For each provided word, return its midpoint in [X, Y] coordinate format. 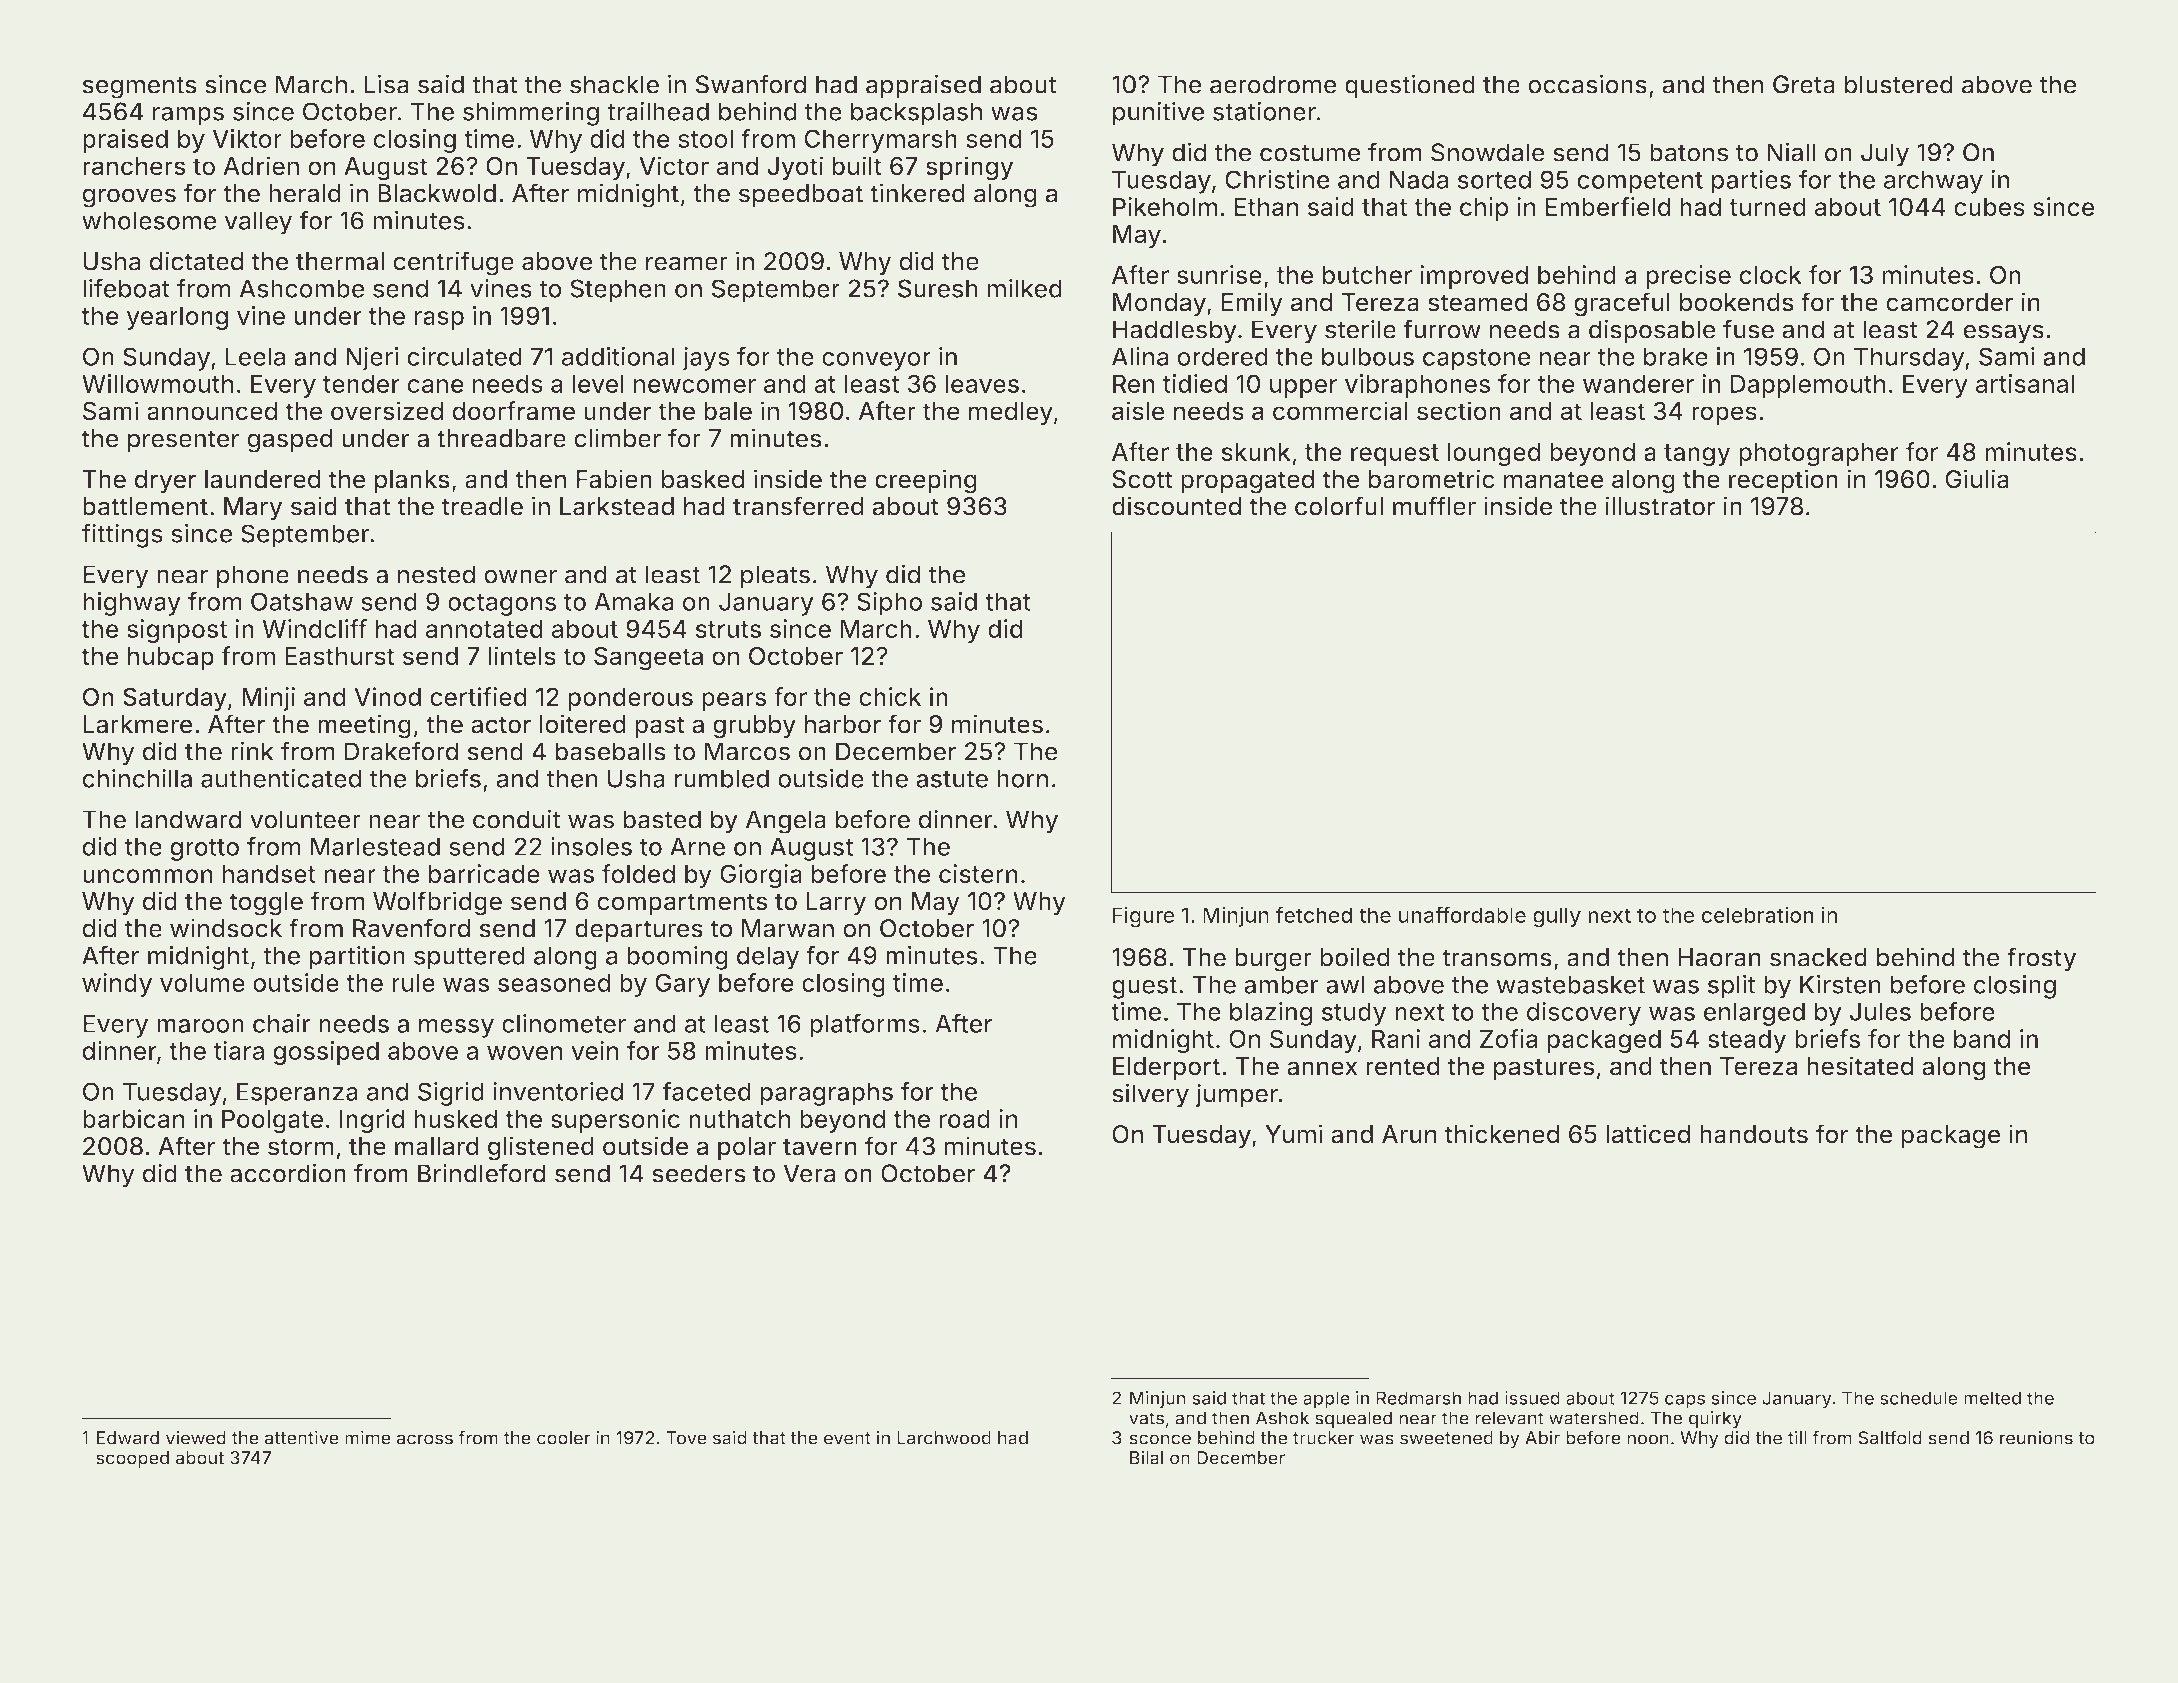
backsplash [916, 114]
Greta [1804, 84]
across [425, 1439]
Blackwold [437, 193]
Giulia [1977, 479]
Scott [1142, 479]
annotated [484, 629]
